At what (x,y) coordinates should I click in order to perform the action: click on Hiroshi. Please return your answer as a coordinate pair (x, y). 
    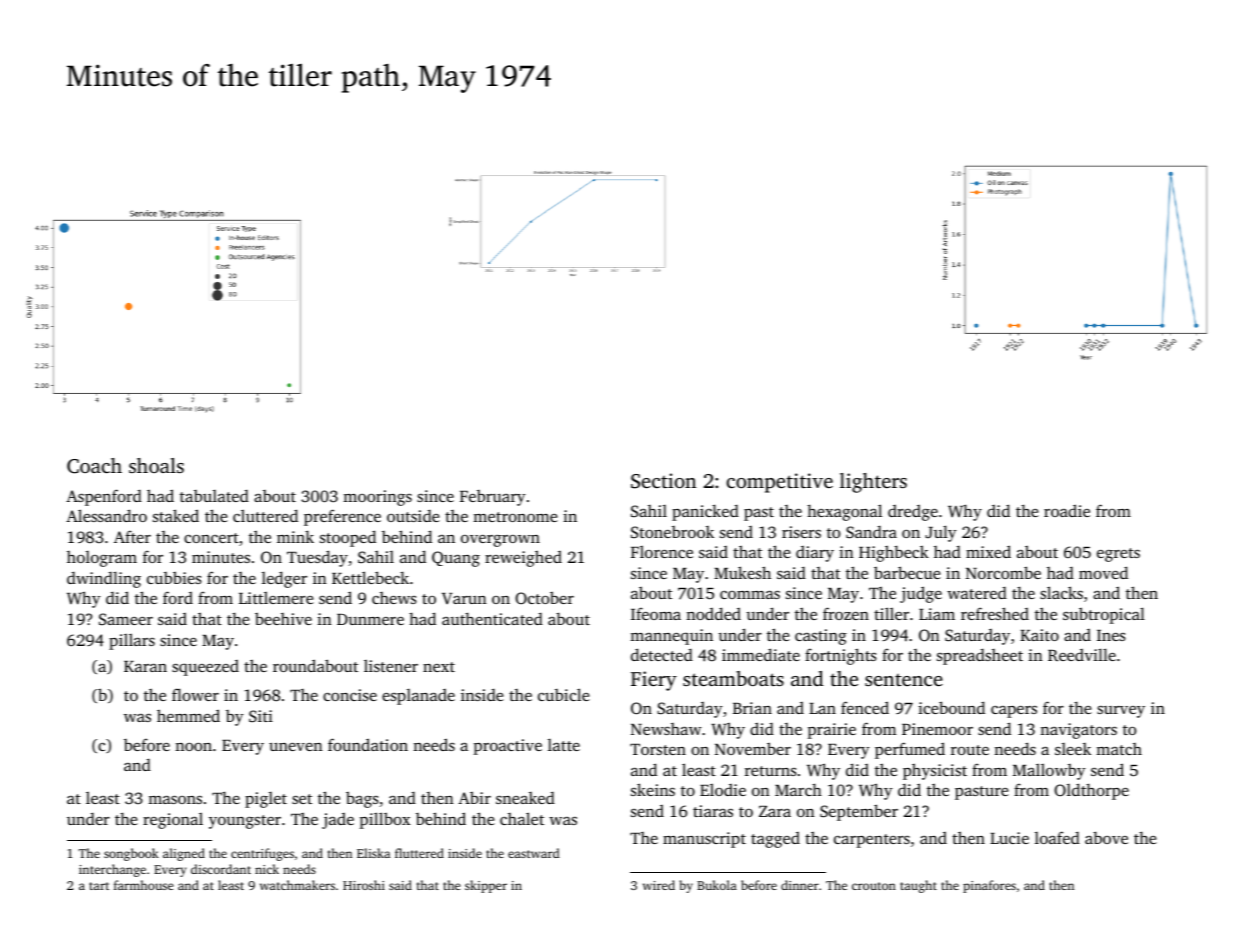
    Looking at the image, I should click on (364, 885).
